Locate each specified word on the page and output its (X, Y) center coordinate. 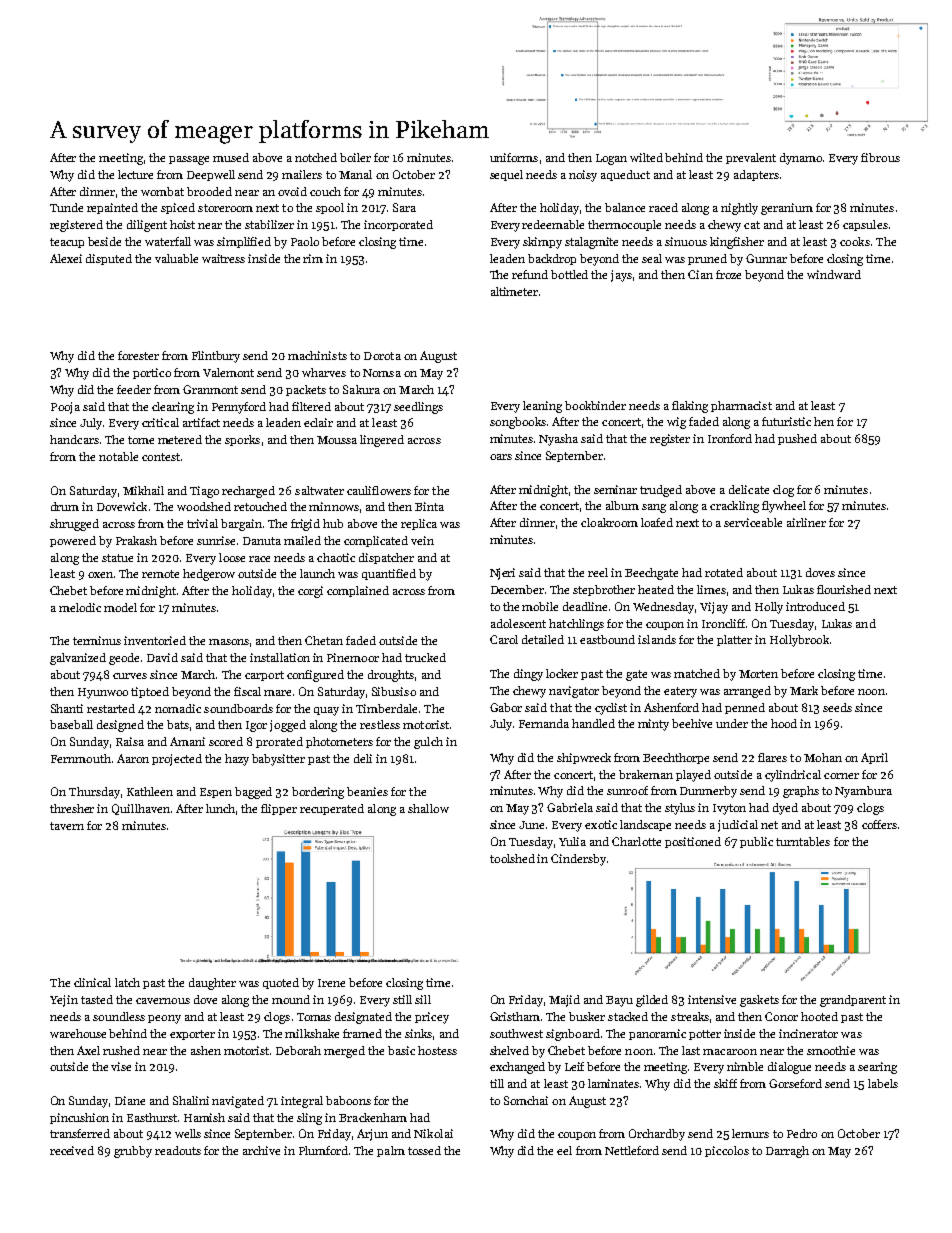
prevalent (751, 158)
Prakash (136, 540)
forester (138, 355)
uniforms (514, 157)
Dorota (382, 356)
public (756, 842)
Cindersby (578, 860)
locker (562, 673)
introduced (815, 606)
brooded (209, 191)
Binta (429, 506)
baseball (71, 724)
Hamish (204, 1117)
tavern (67, 826)
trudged (661, 491)
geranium (787, 209)
